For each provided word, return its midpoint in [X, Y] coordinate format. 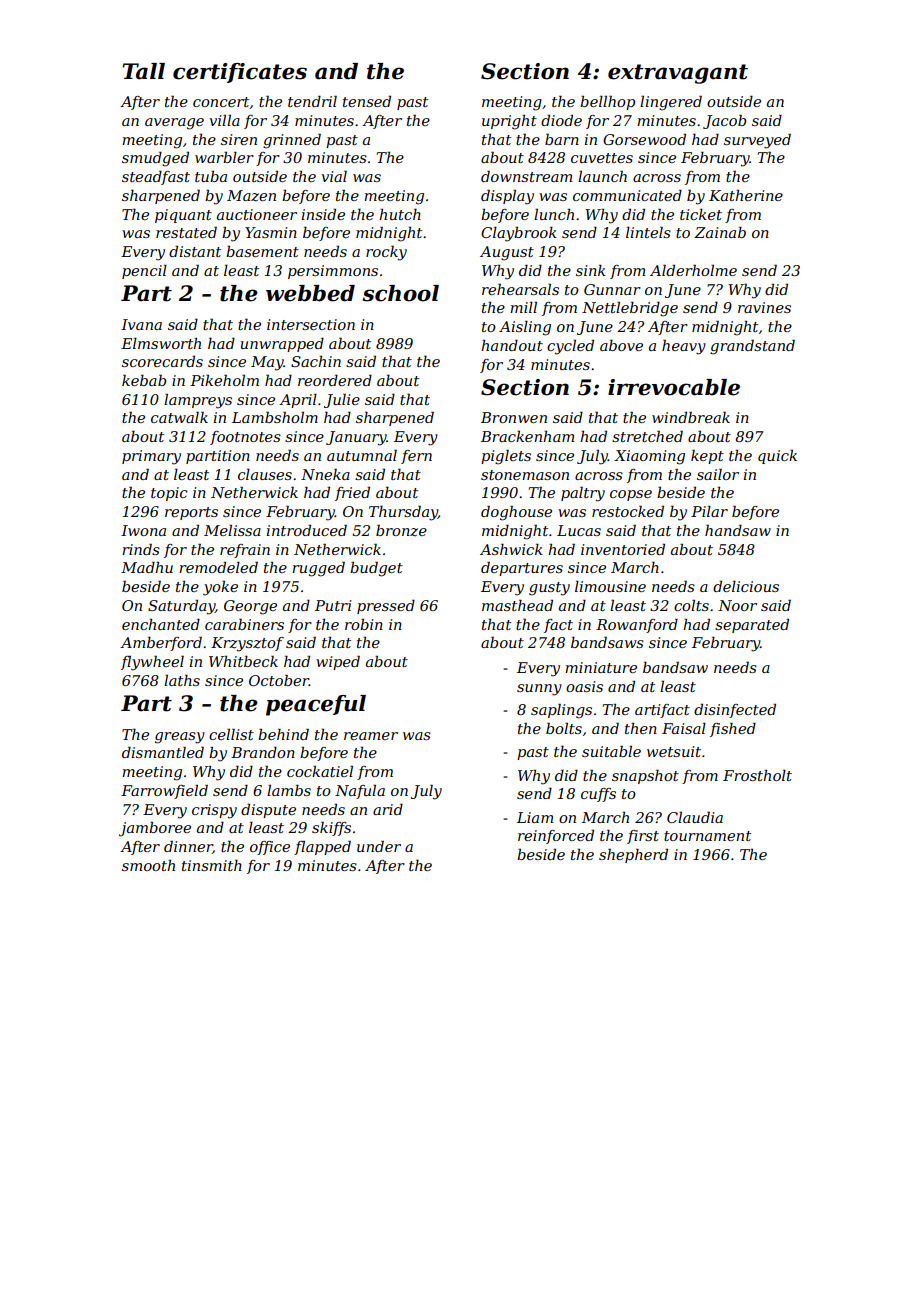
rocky [386, 253]
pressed [386, 606]
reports [191, 513]
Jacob [724, 121]
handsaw [738, 530]
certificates [240, 73]
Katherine [746, 195]
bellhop [607, 102]
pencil [144, 272]
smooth [148, 865]
